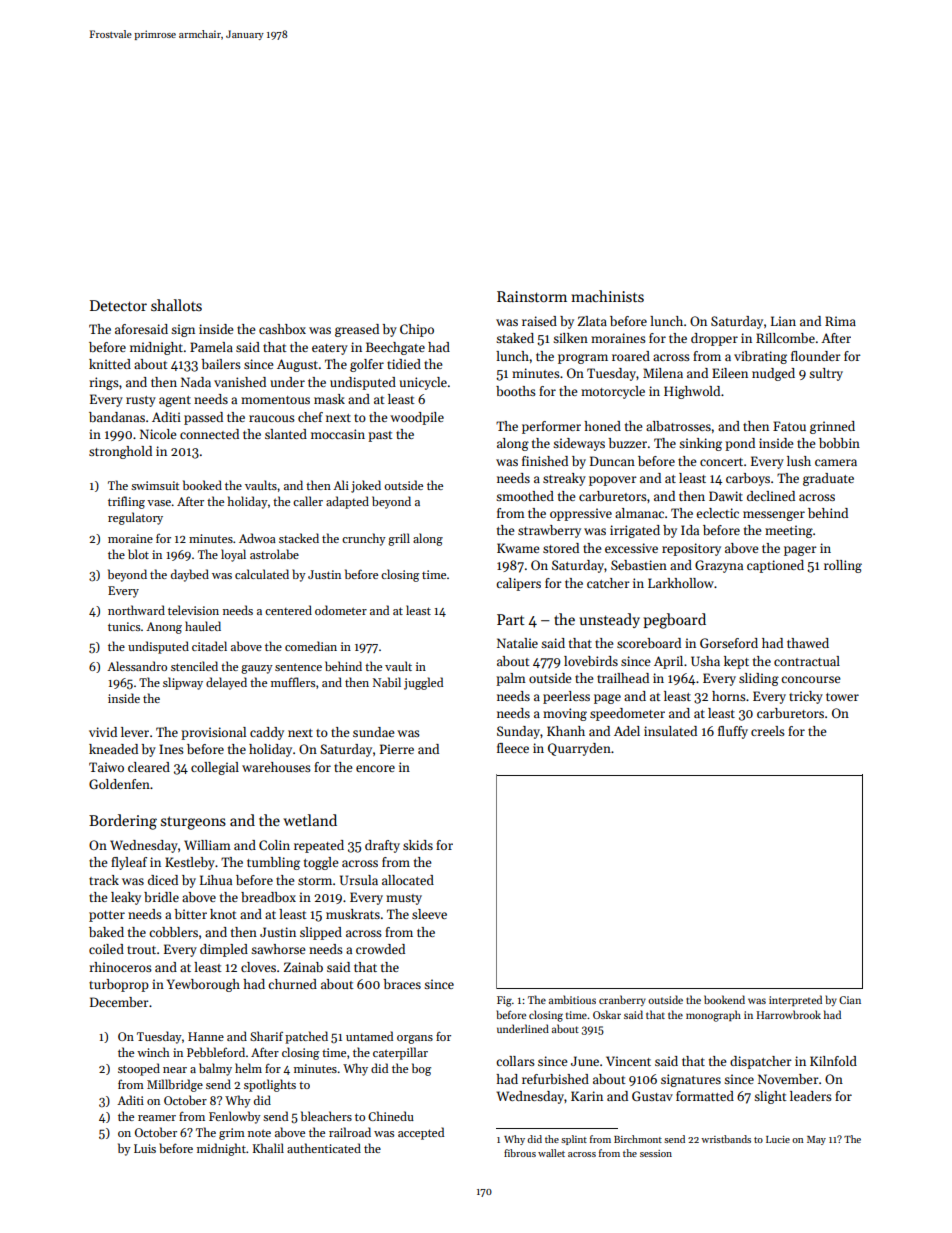 The image size is (952, 1233). Describe the element at coordinates (733, 732) in the page. I see `fluffy` at that location.
